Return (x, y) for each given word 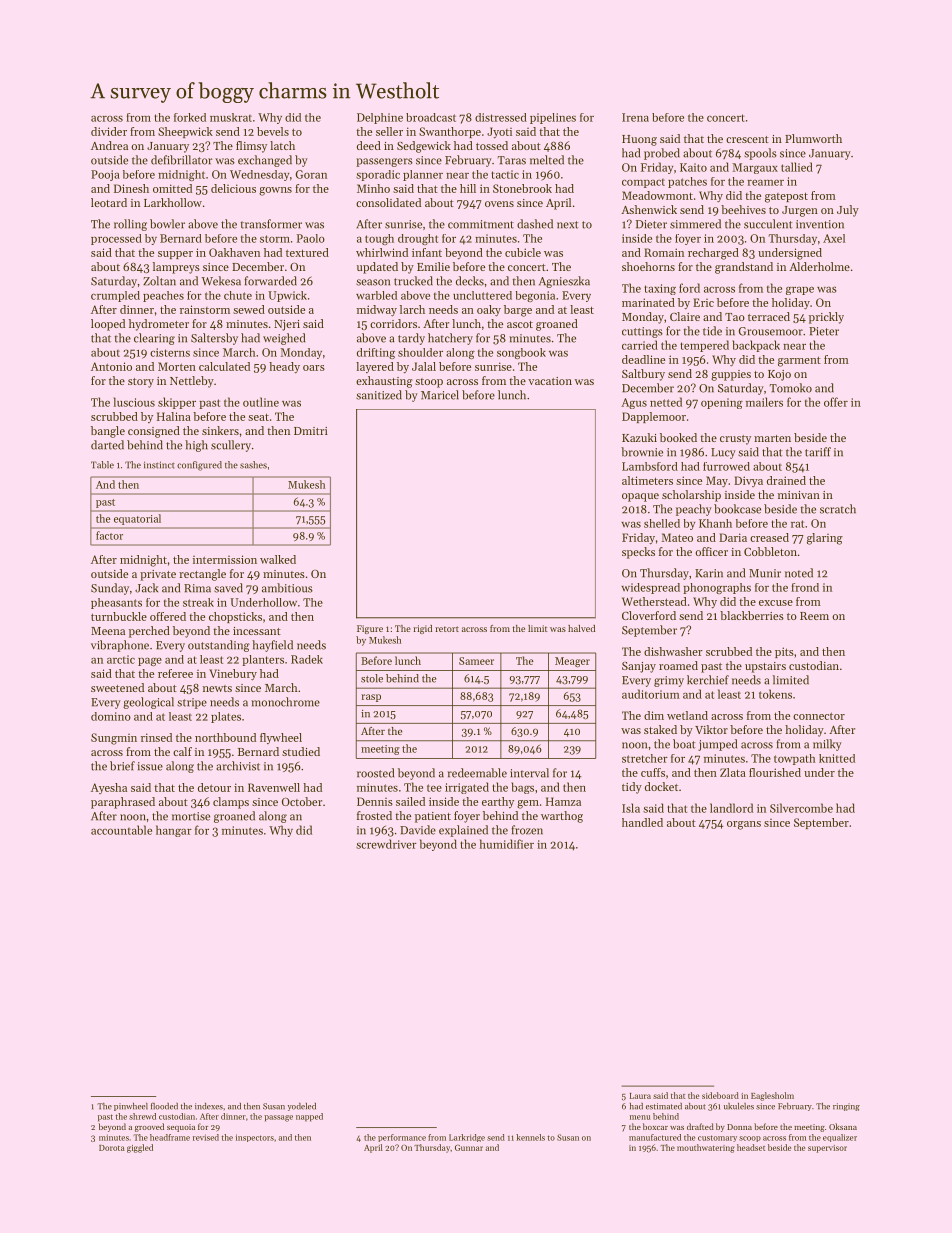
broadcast (431, 117)
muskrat (231, 117)
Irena (635, 117)
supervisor (827, 1149)
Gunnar (469, 1148)
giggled (140, 1148)
